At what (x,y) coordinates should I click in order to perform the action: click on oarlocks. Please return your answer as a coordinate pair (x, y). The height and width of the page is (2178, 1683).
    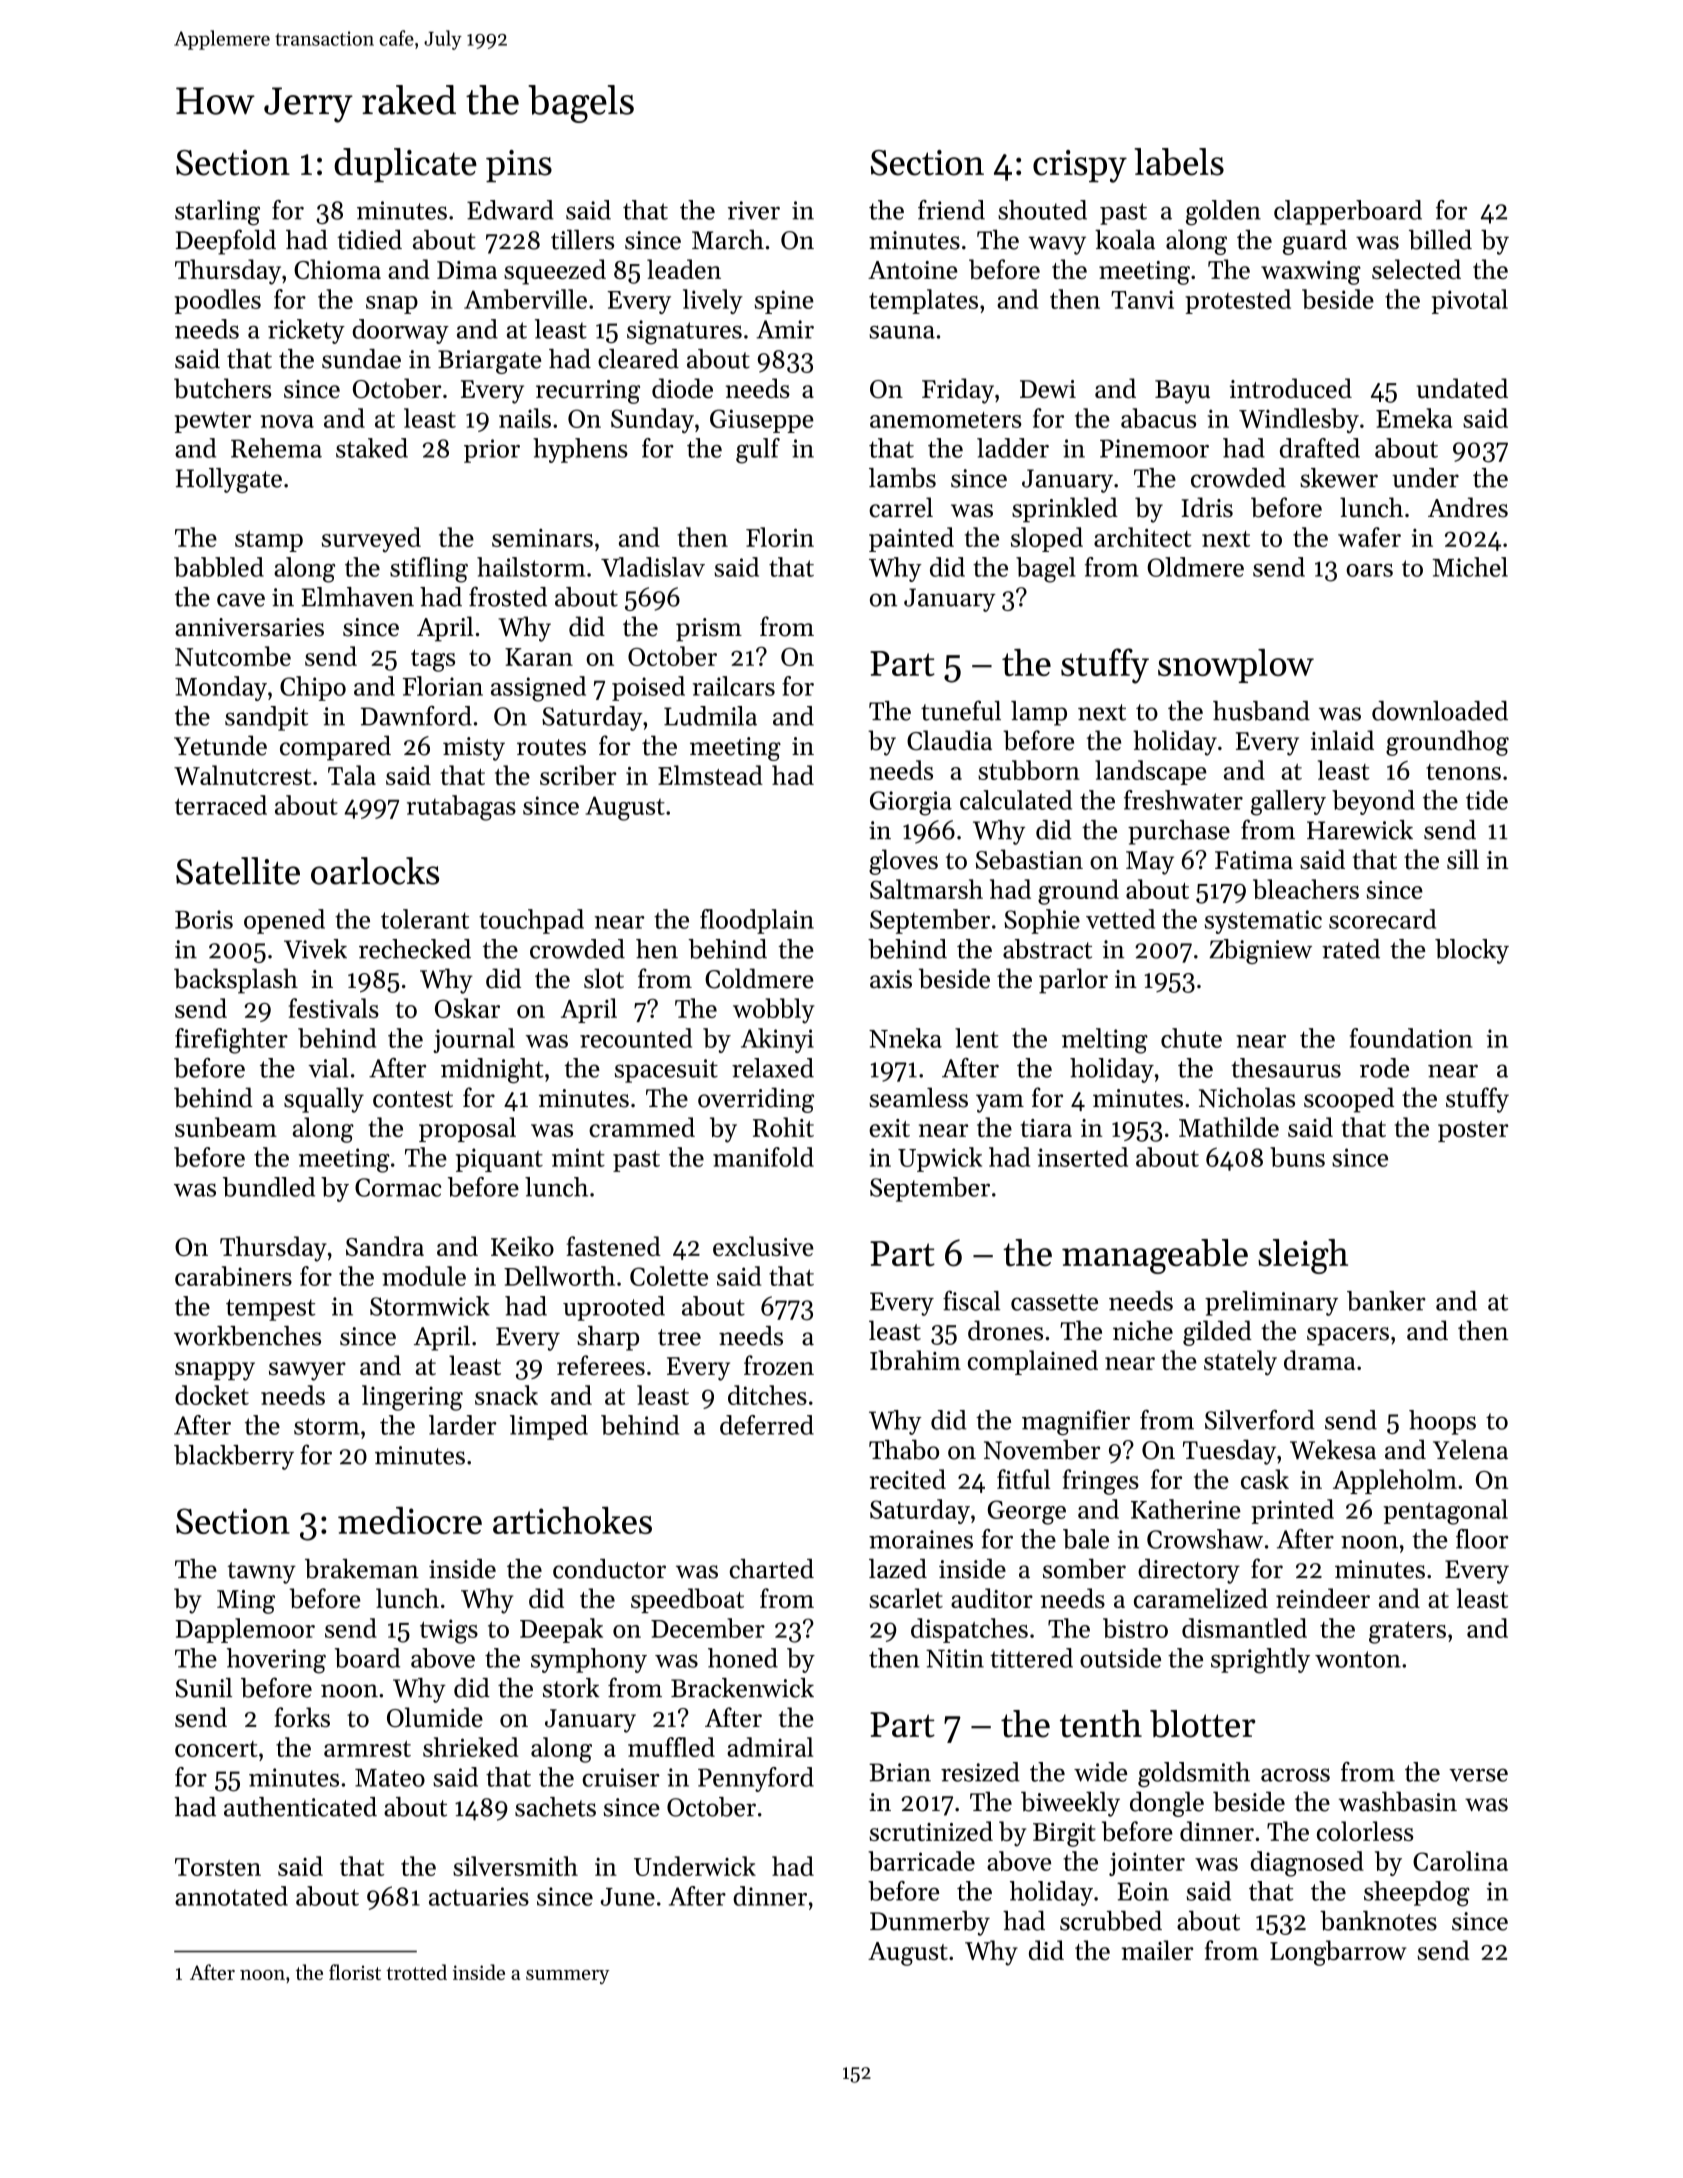
    Looking at the image, I should click on (375, 871).
